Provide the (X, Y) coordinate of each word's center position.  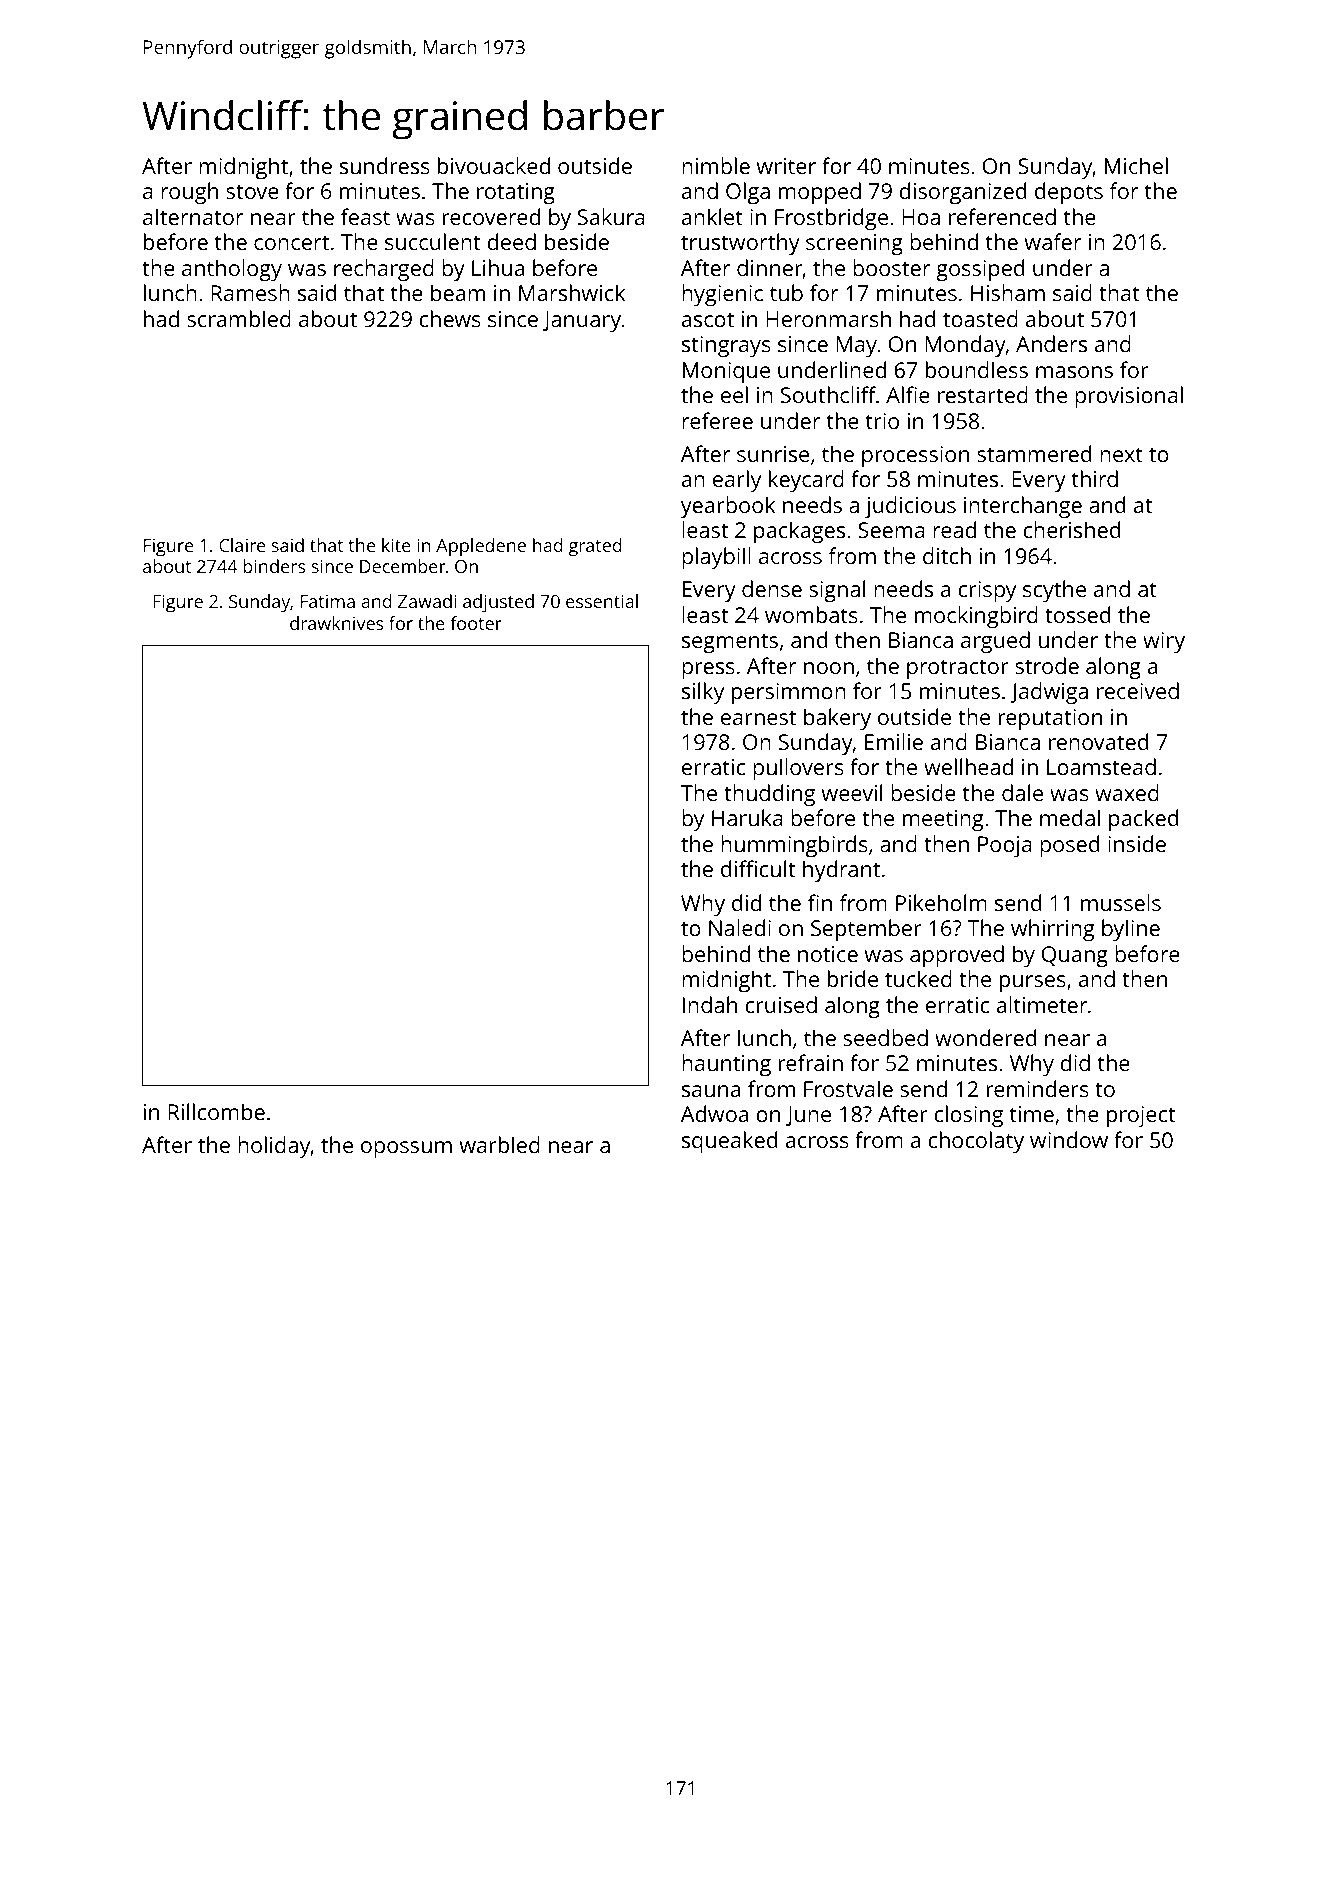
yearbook (728, 507)
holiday (274, 1147)
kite (396, 545)
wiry (1164, 642)
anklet (712, 216)
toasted (980, 318)
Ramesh (250, 292)
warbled (499, 1144)
